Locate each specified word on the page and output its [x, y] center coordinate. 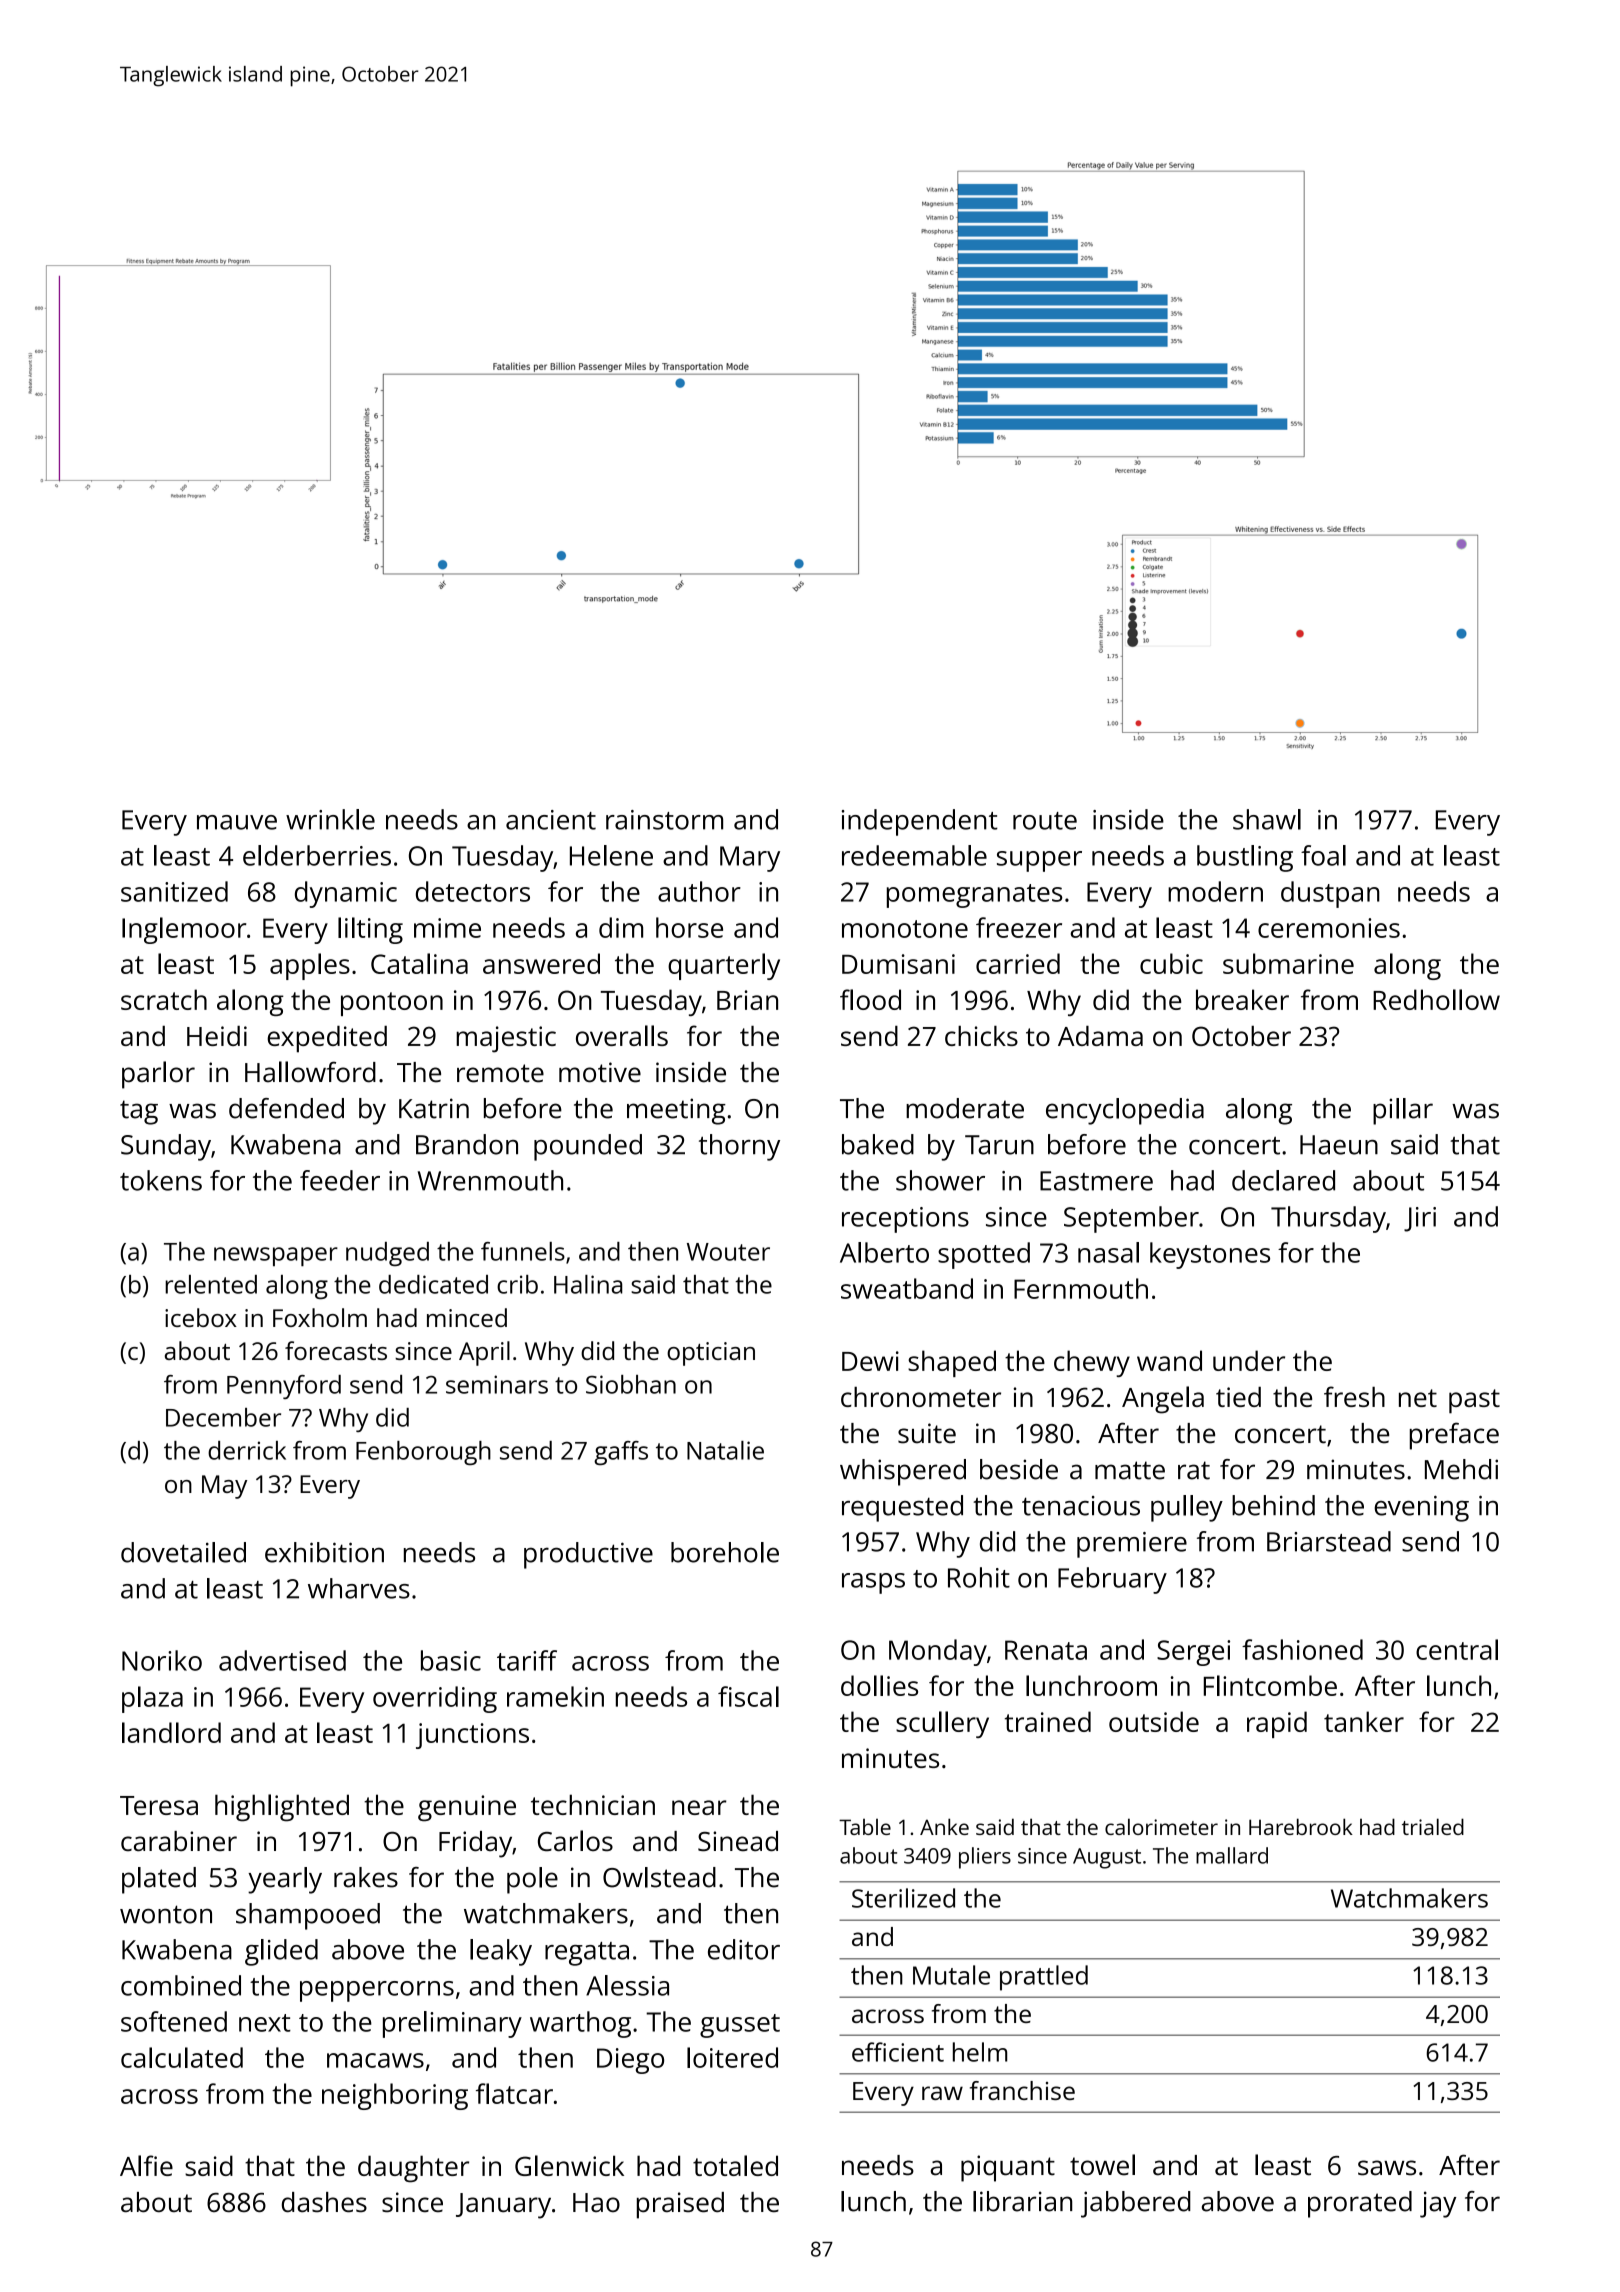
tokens [161, 1180]
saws [1387, 2168]
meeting [676, 1111]
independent [920, 822]
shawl [1267, 819]
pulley [1187, 1508]
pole [532, 1880]
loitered [732, 2057]
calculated [182, 2057]
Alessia [627, 1985]
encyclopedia [1125, 1111]
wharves [359, 1588]
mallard [1232, 1855]
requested [902, 1508]
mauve [237, 822]
